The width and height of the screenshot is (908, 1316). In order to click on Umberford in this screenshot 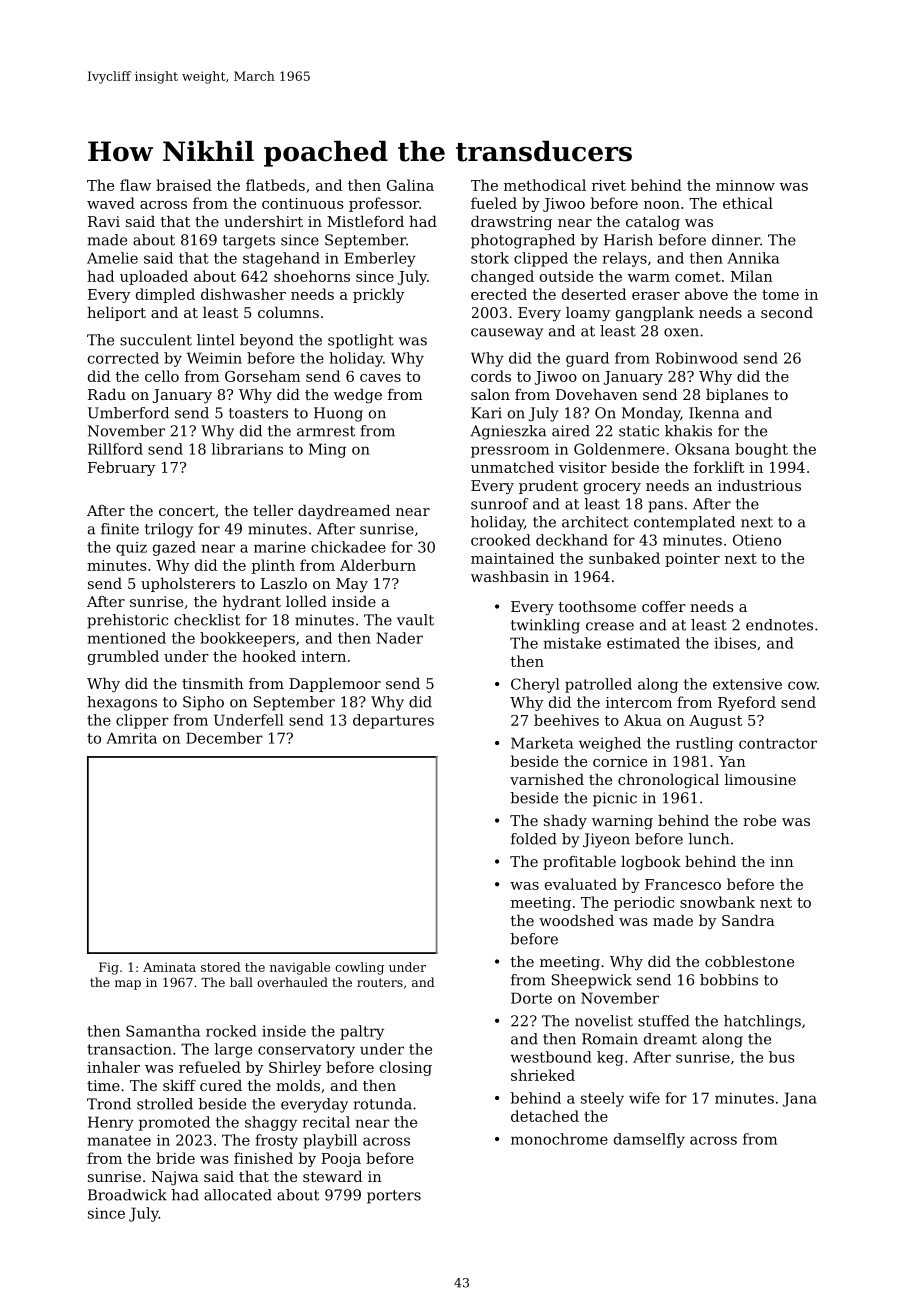, I will do `click(128, 413)`.
